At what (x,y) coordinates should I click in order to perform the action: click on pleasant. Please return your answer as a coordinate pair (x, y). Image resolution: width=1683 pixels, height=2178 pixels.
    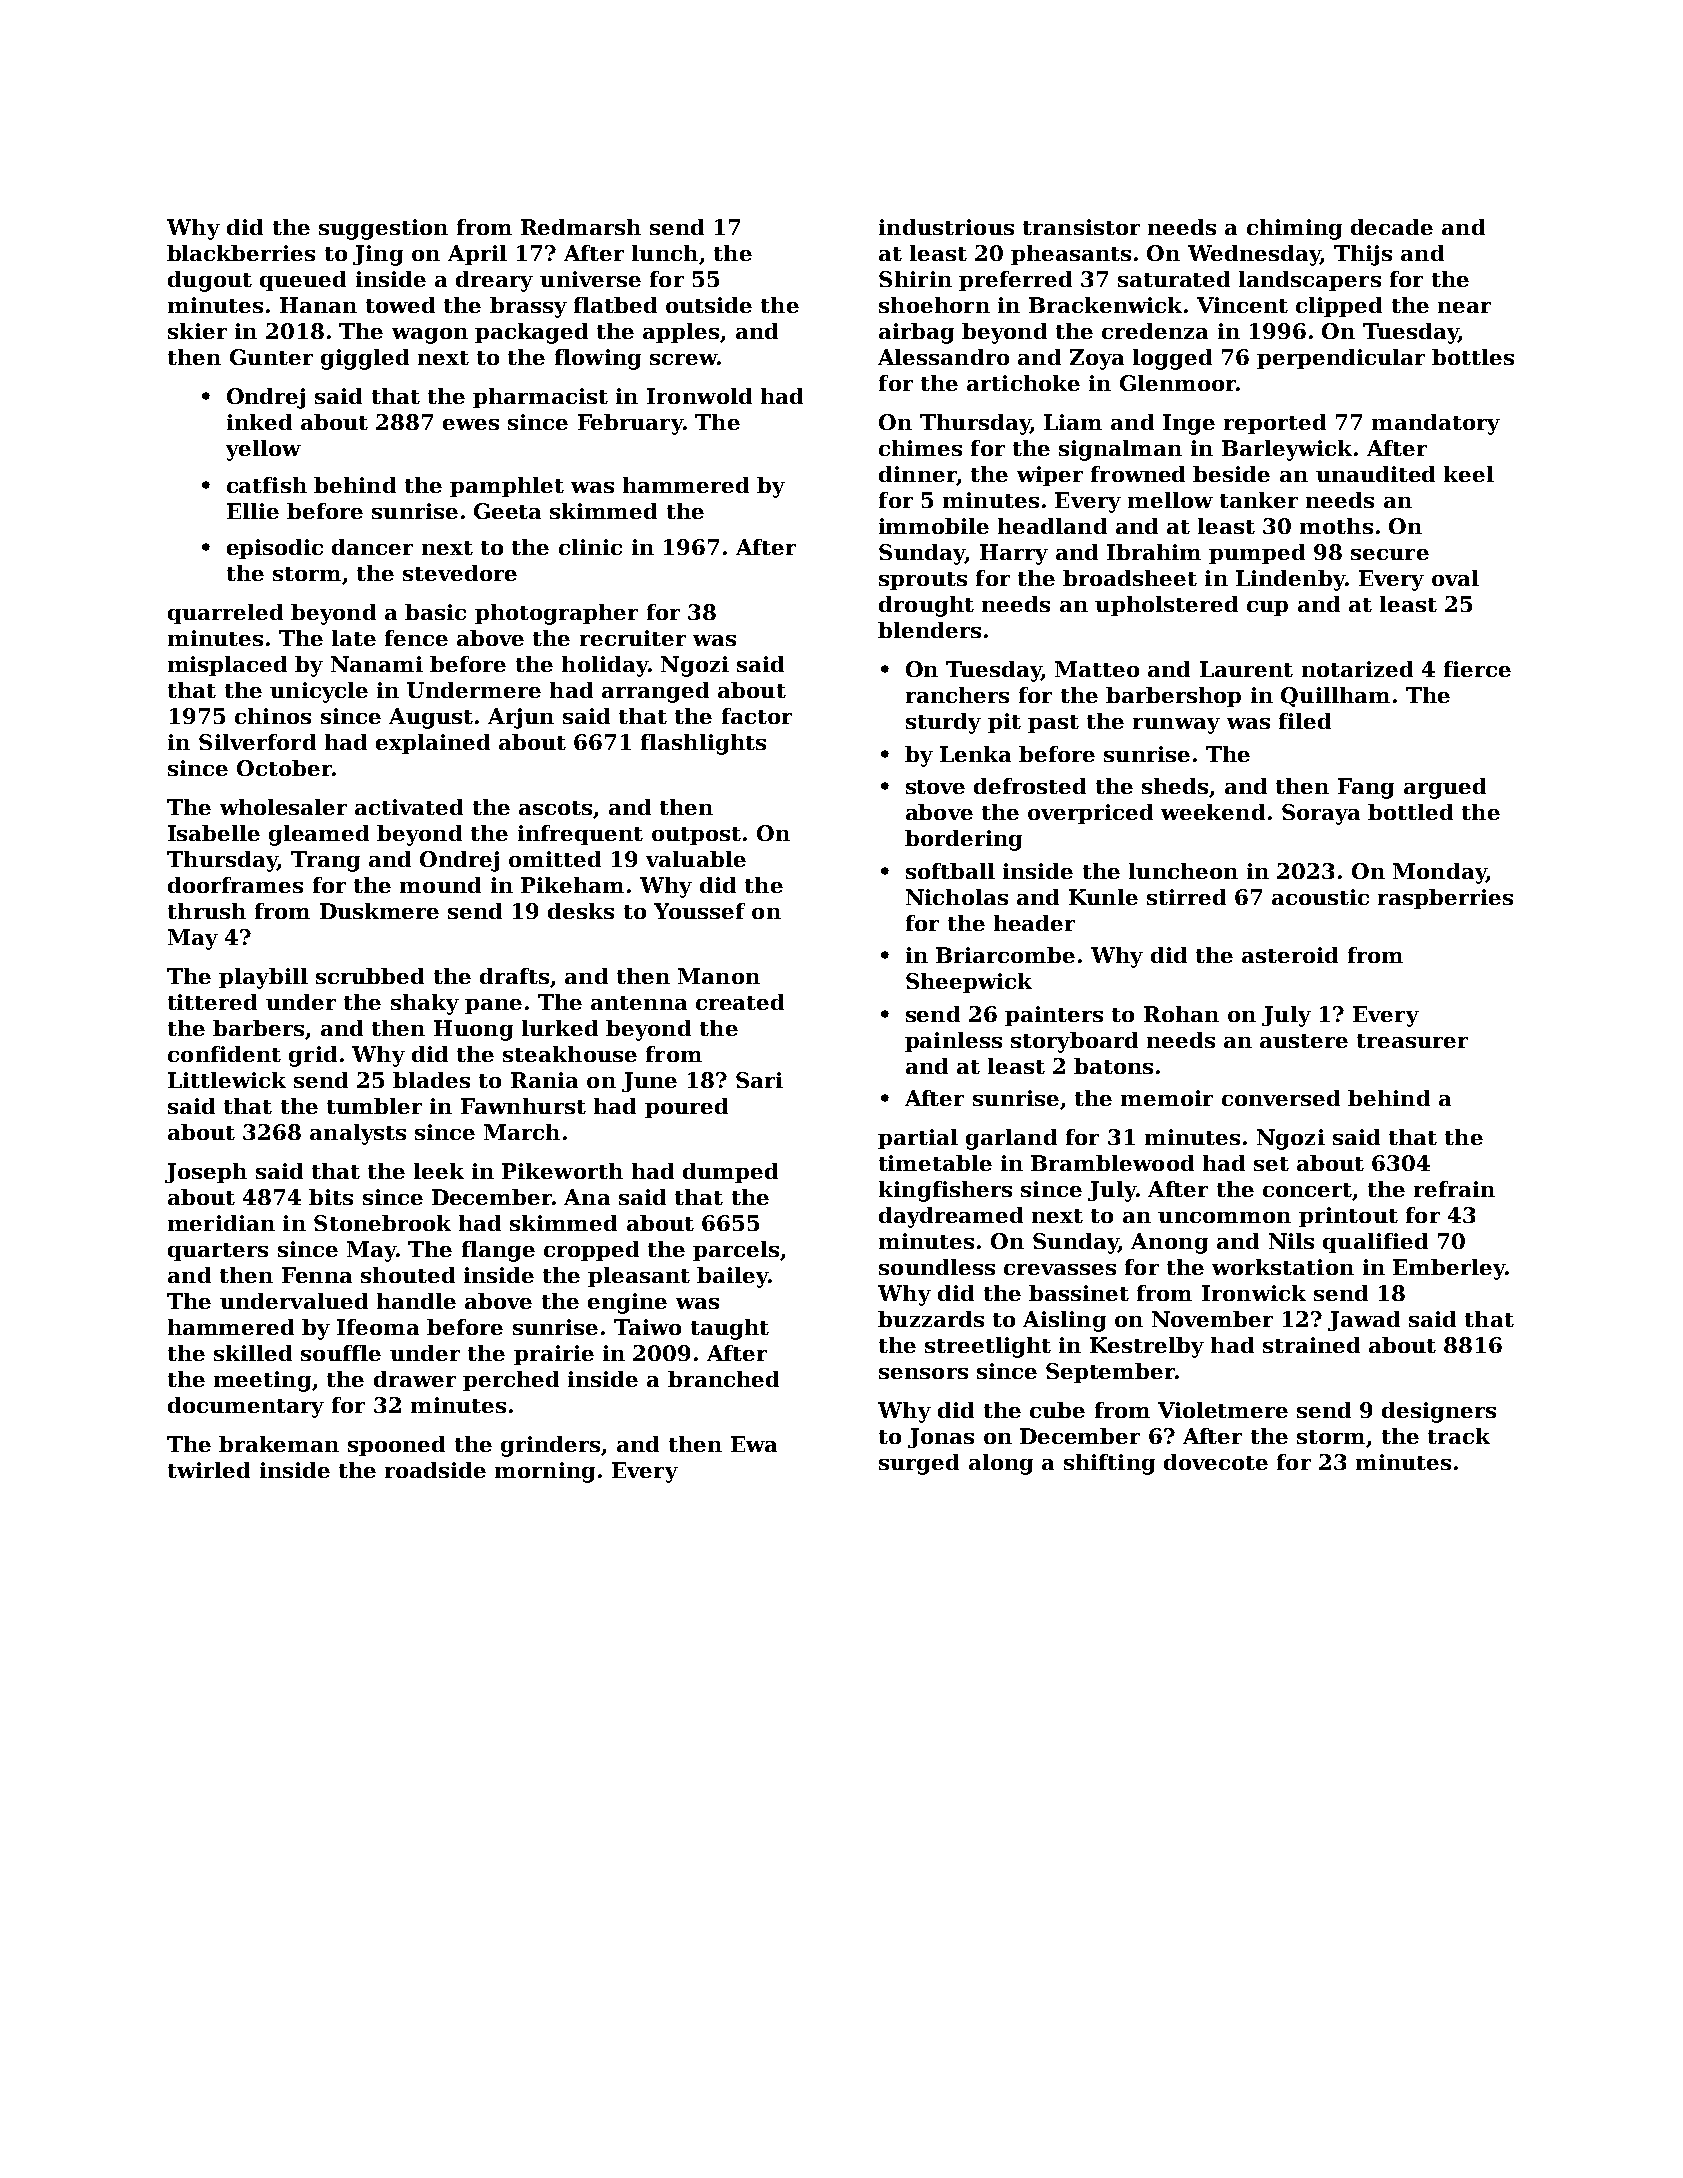
    Looking at the image, I should click on (639, 1277).
